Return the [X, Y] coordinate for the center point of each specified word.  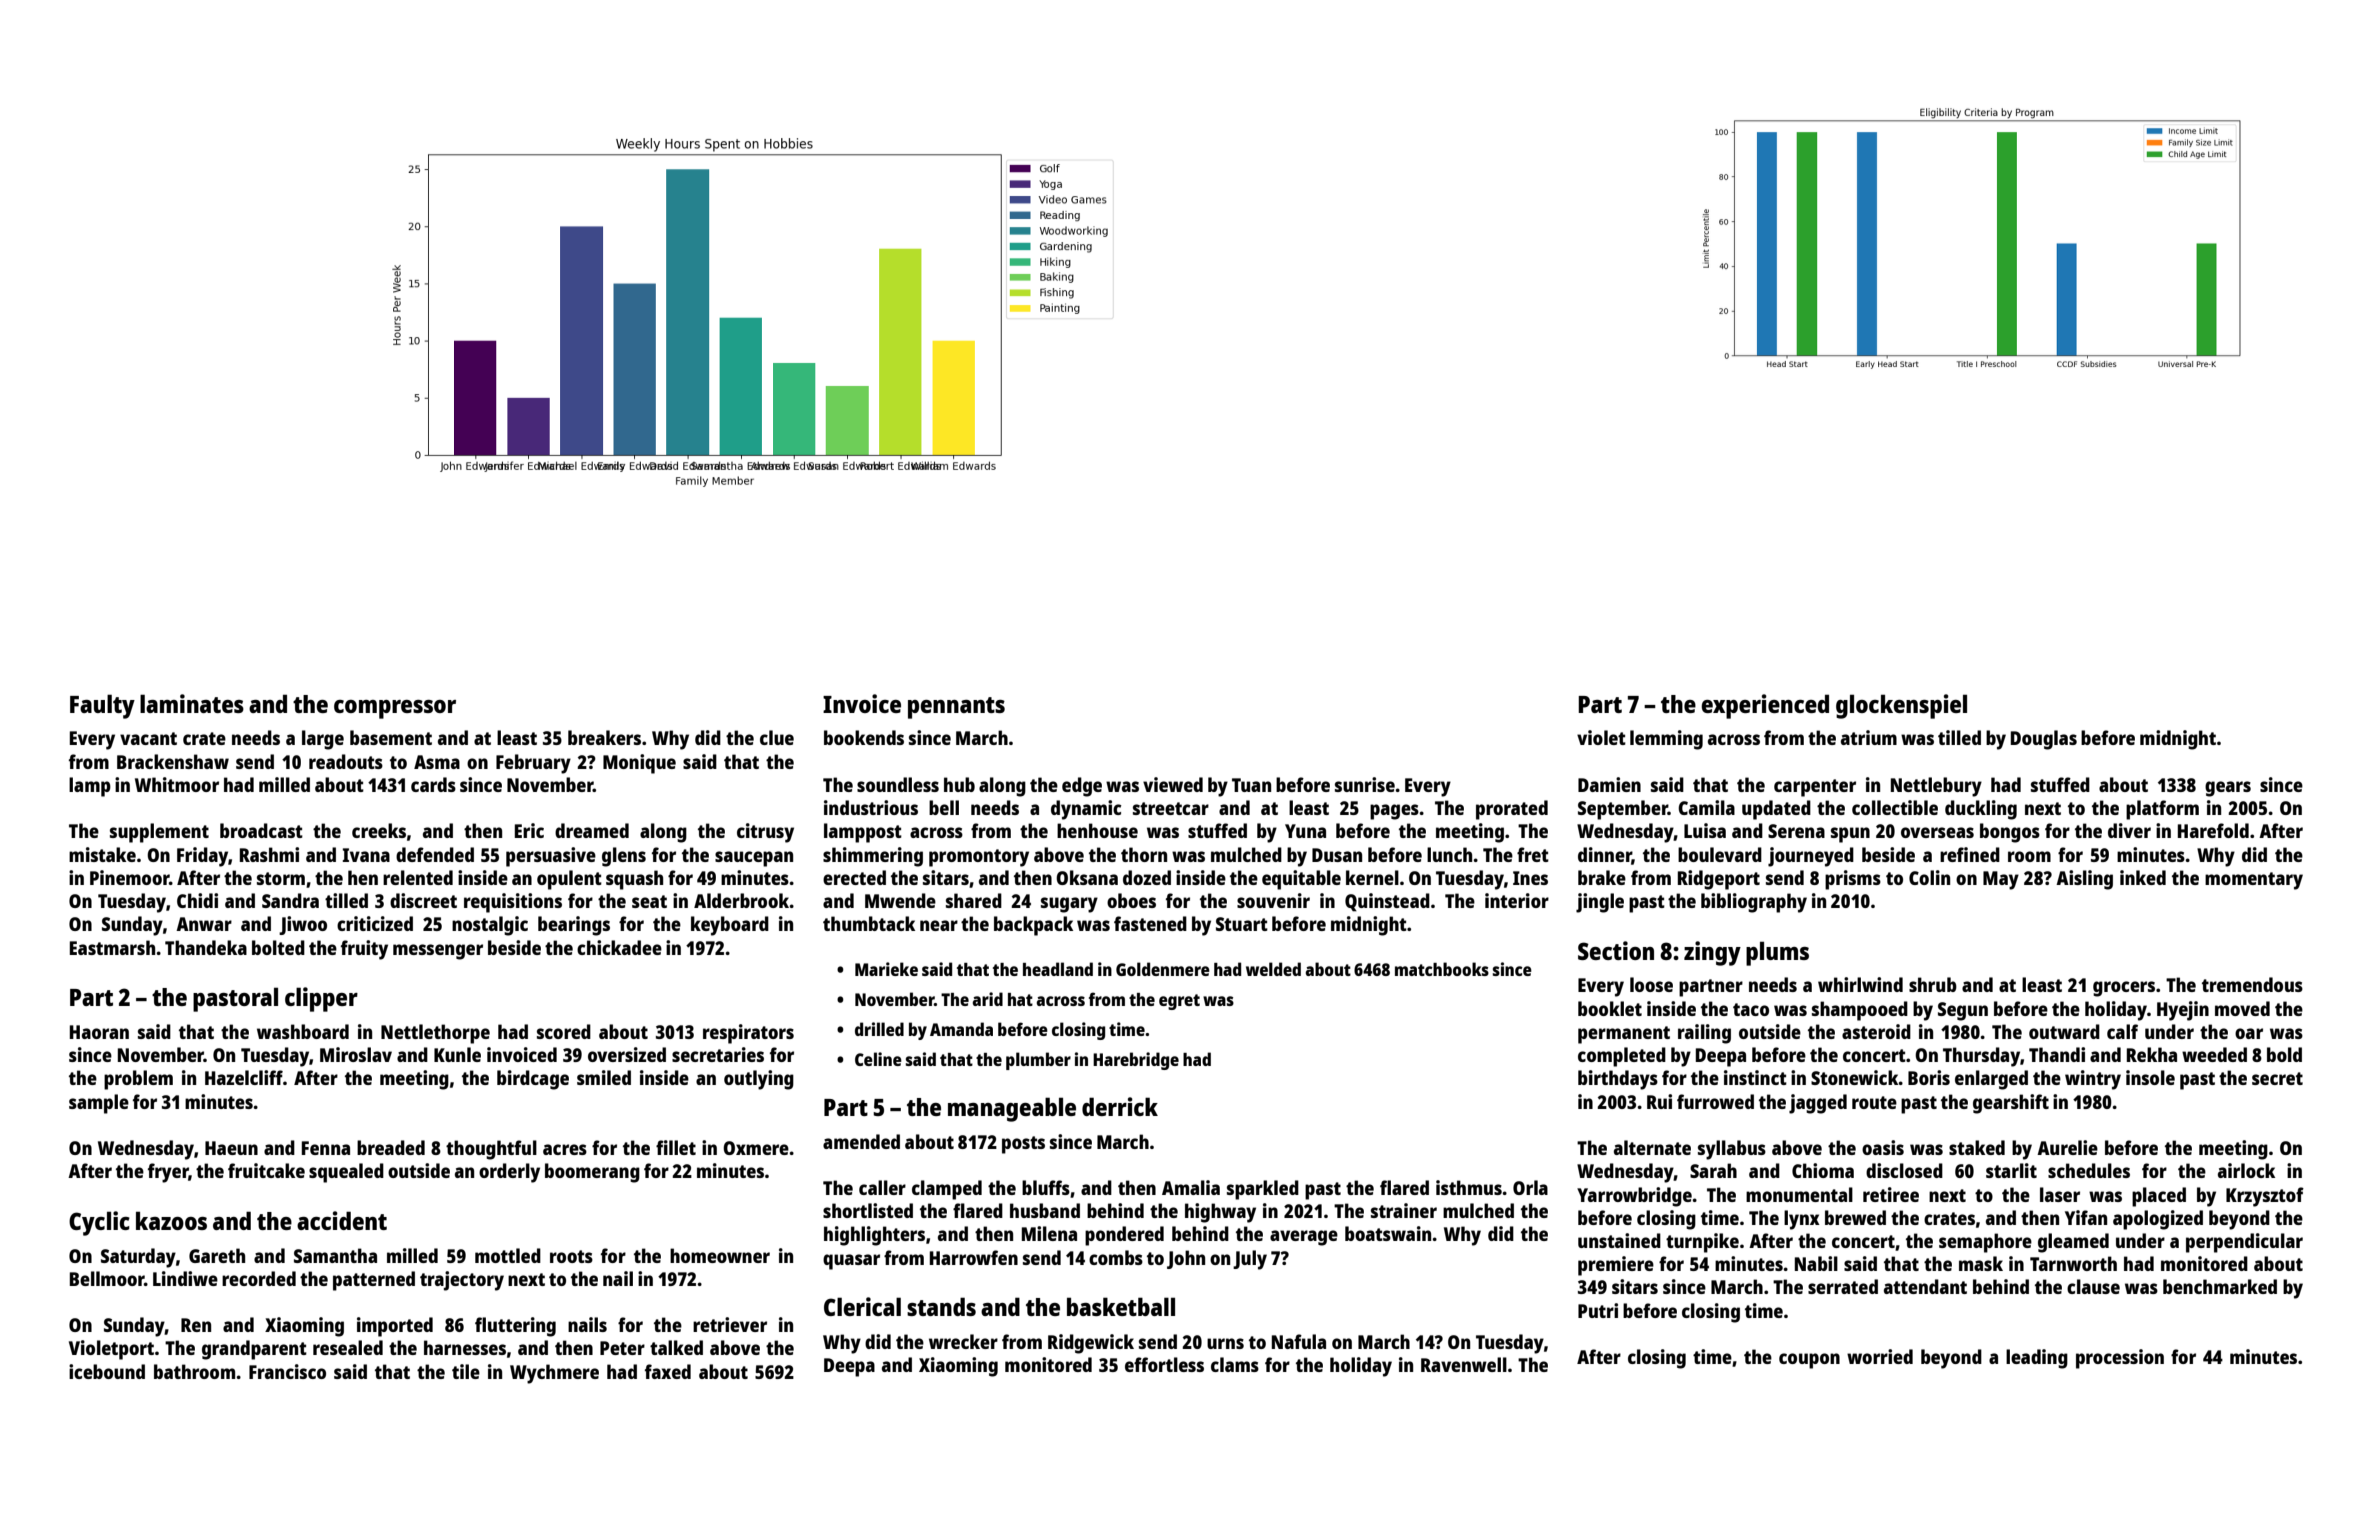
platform [2162, 810]
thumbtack [869, 923]
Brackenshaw [173, 761]
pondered [1124, 1236]
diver [2129, 830]
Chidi [197, 900]
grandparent [254, 1350]
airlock [2246, 1170]
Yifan [2086, 1217]
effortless [1164, 1364]
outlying [759, 1080]
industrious [871, 807]
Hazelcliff [244, 1077]
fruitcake [266, 1170]
